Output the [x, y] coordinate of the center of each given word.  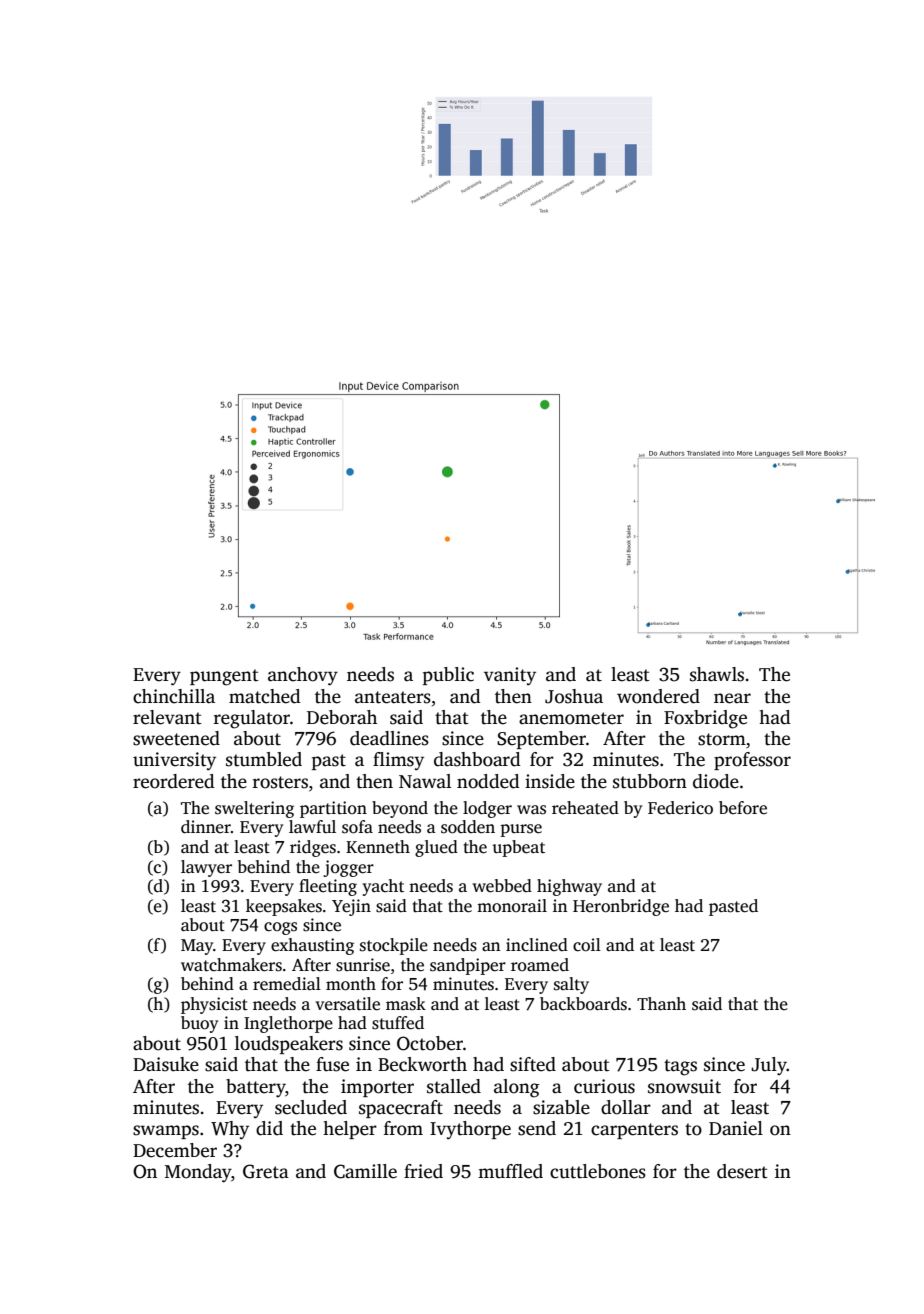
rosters [280, 782]
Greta [266, 1171]
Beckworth [422, 1064]
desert [742, 1171]
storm [722, 739]
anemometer [571, 718]
